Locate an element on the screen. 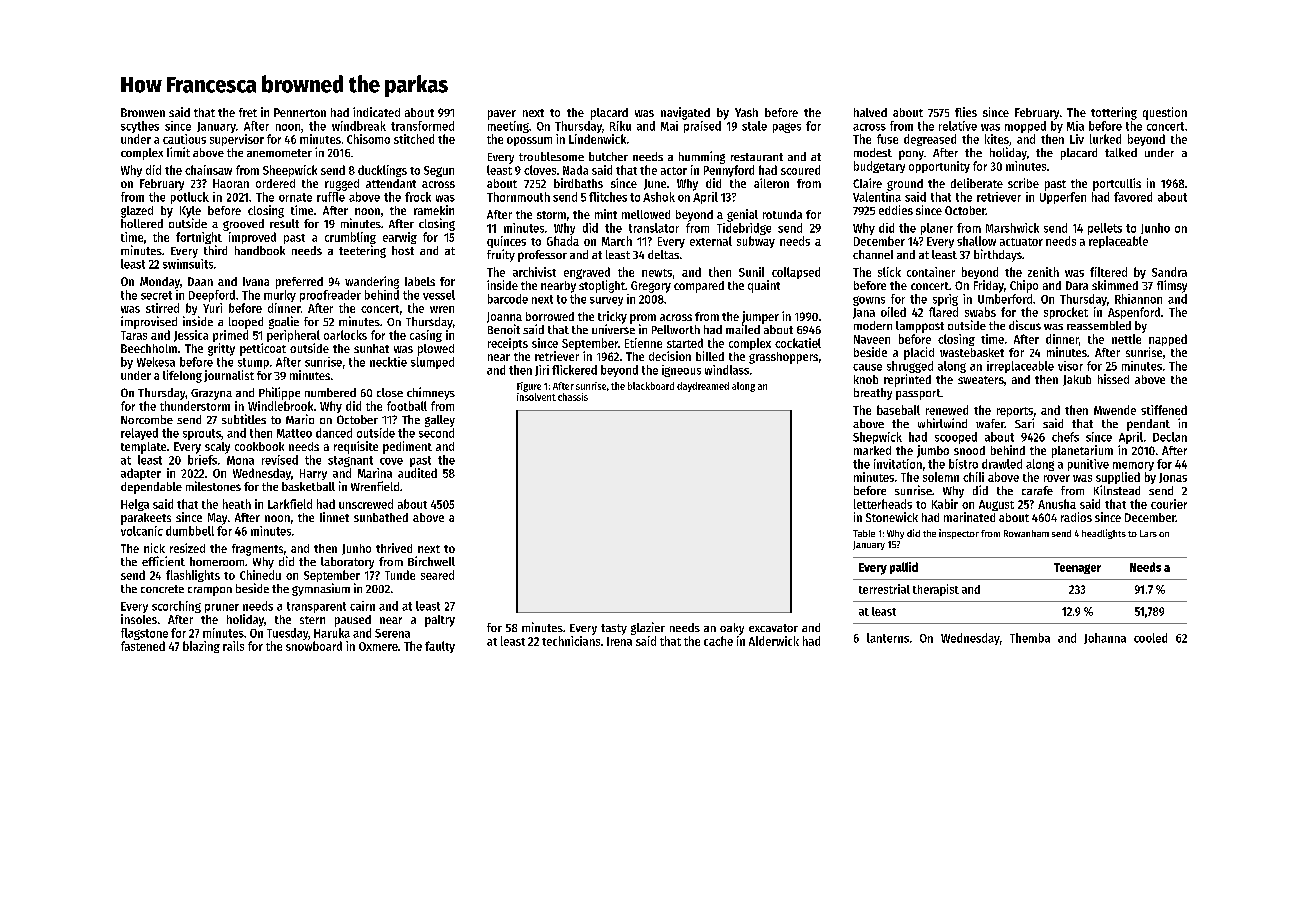 Image resolution: width=1308 pixels, height=924 pixels. May is located at coordinates (217, 519).
